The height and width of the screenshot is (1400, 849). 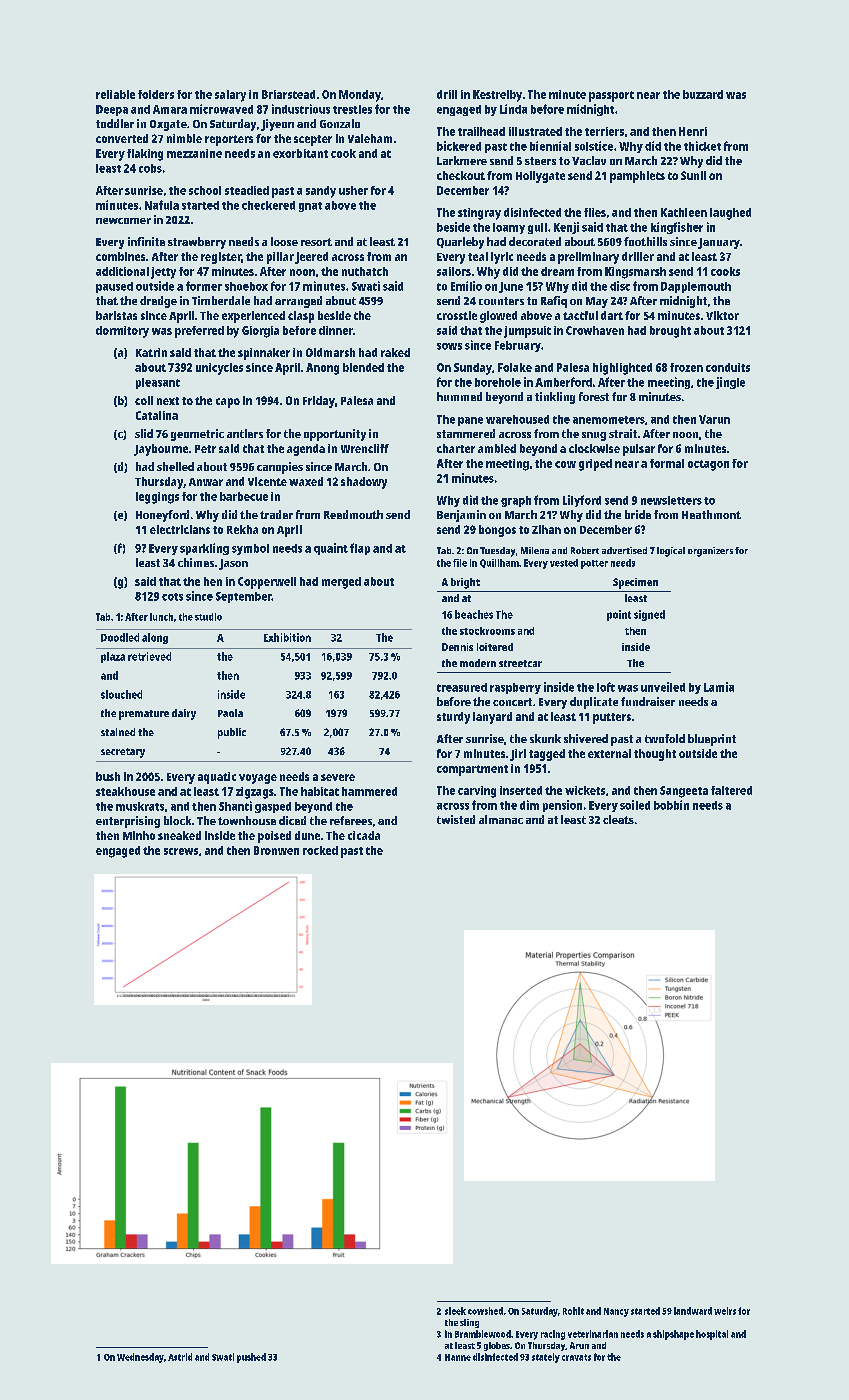 What do you see at coordinates (180, 1357) in the screenshot?
I see `Astrid` at bounding box center [180, 1357].
